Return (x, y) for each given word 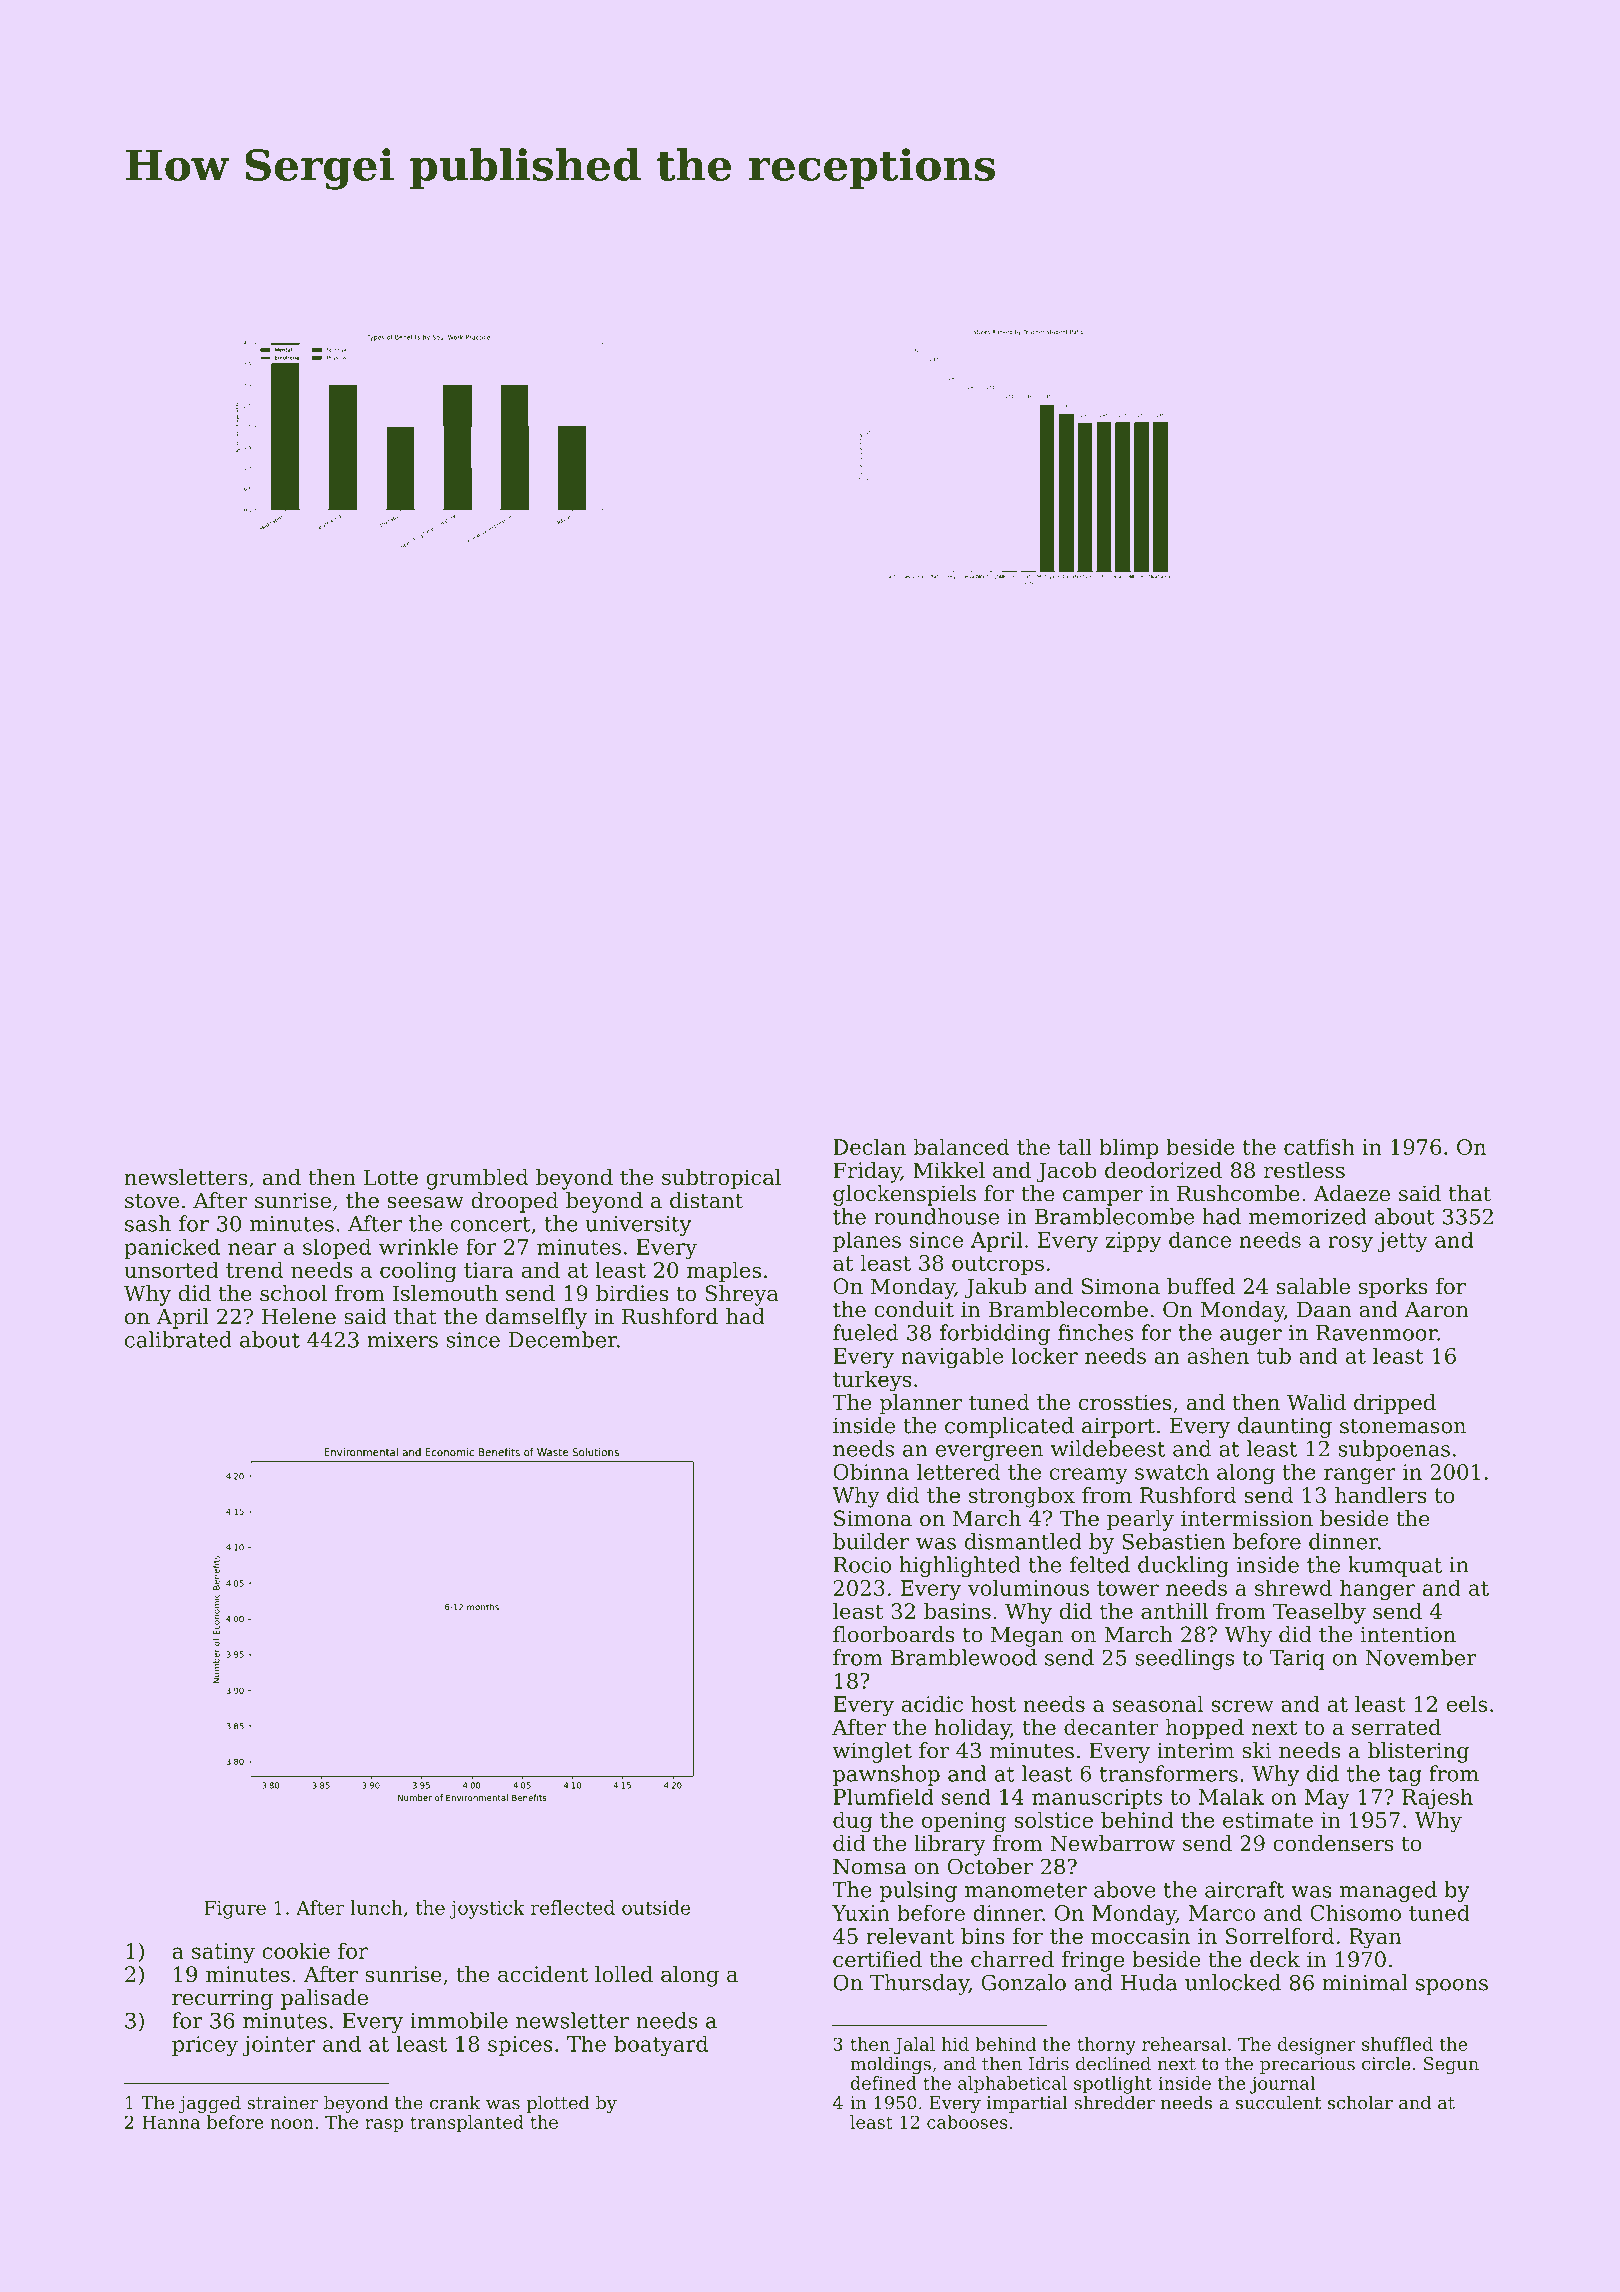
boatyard (661, 2045)
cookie (296, 1950)
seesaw (426, 1203)
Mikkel (949, 1170)
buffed (1201, 1286)
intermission (1247, 1518)
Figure (235, 1910)
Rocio (862, 1565)
